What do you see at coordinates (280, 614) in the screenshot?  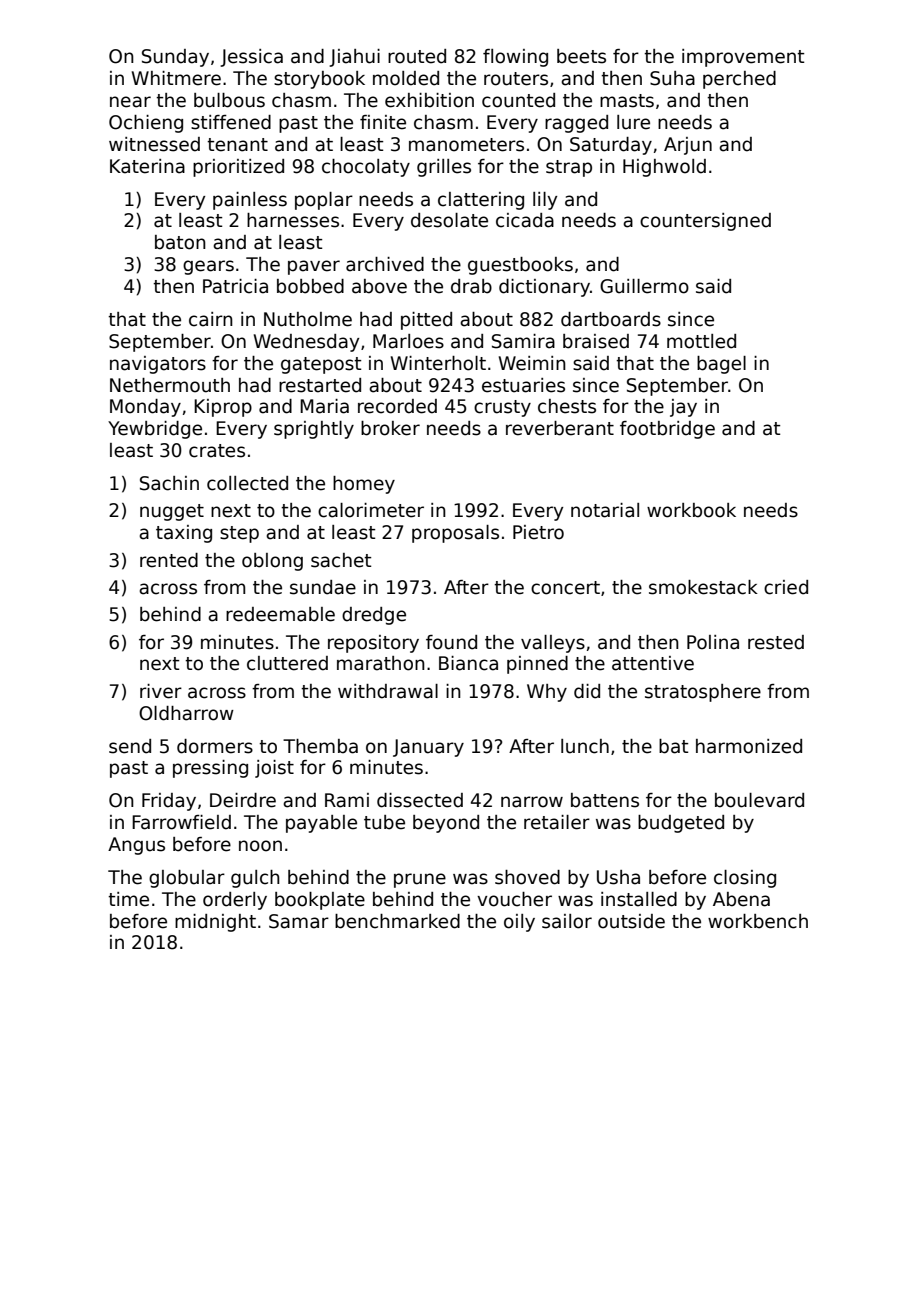 I see `redeemable` at bounding box center [280, 614].
